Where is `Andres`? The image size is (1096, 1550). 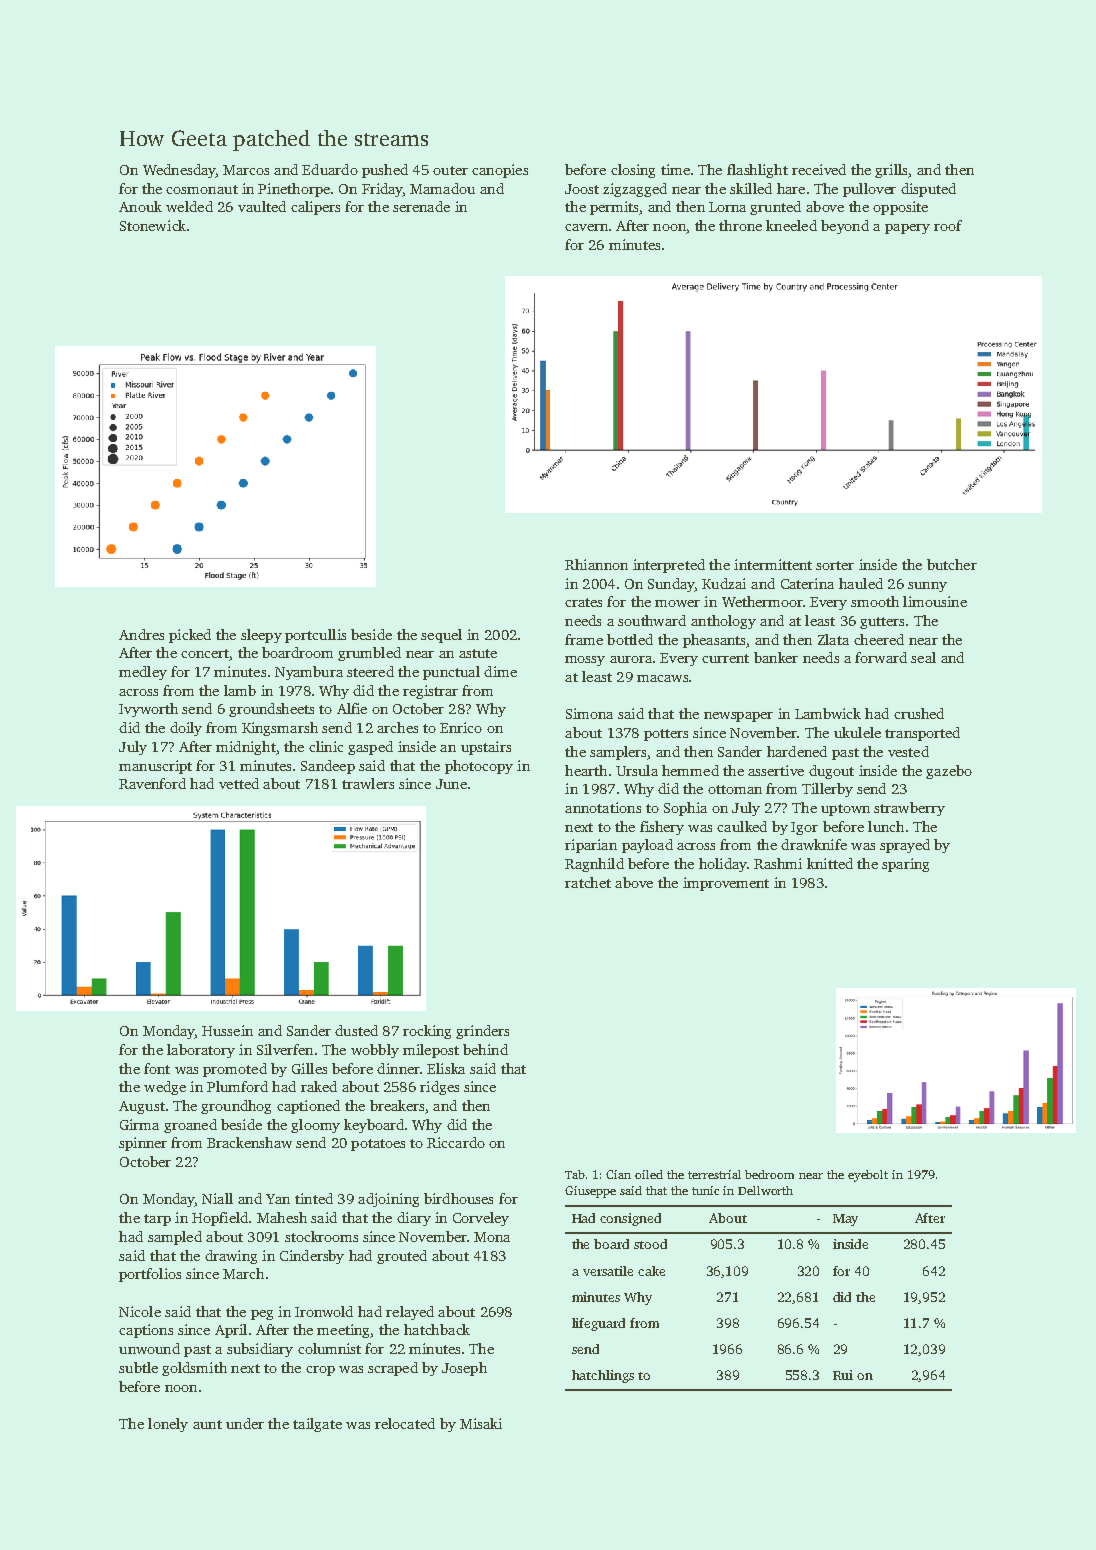
Andres is located at coordinates (141, 634).
